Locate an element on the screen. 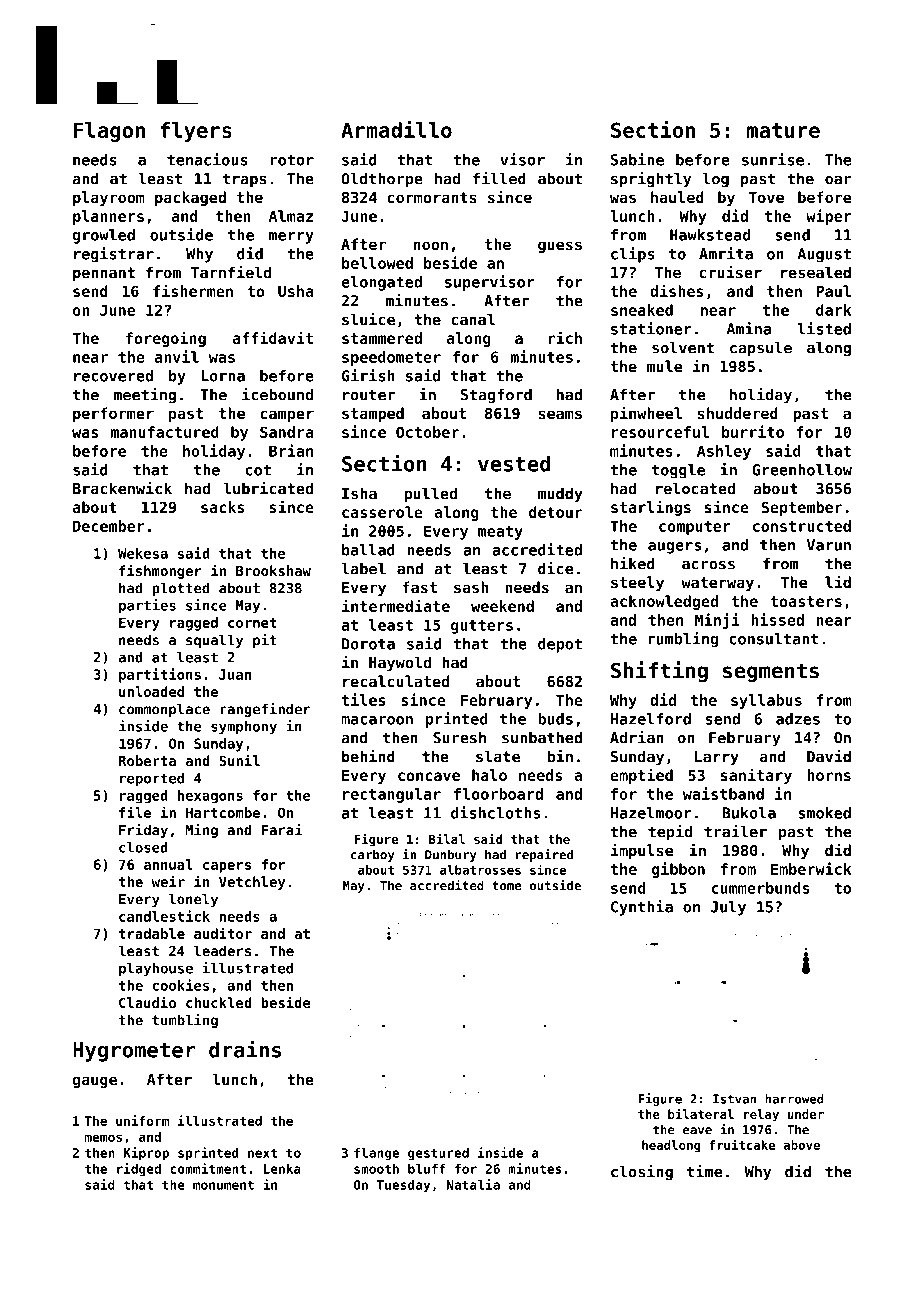  cormorants is located at coordinates (432, 197).
